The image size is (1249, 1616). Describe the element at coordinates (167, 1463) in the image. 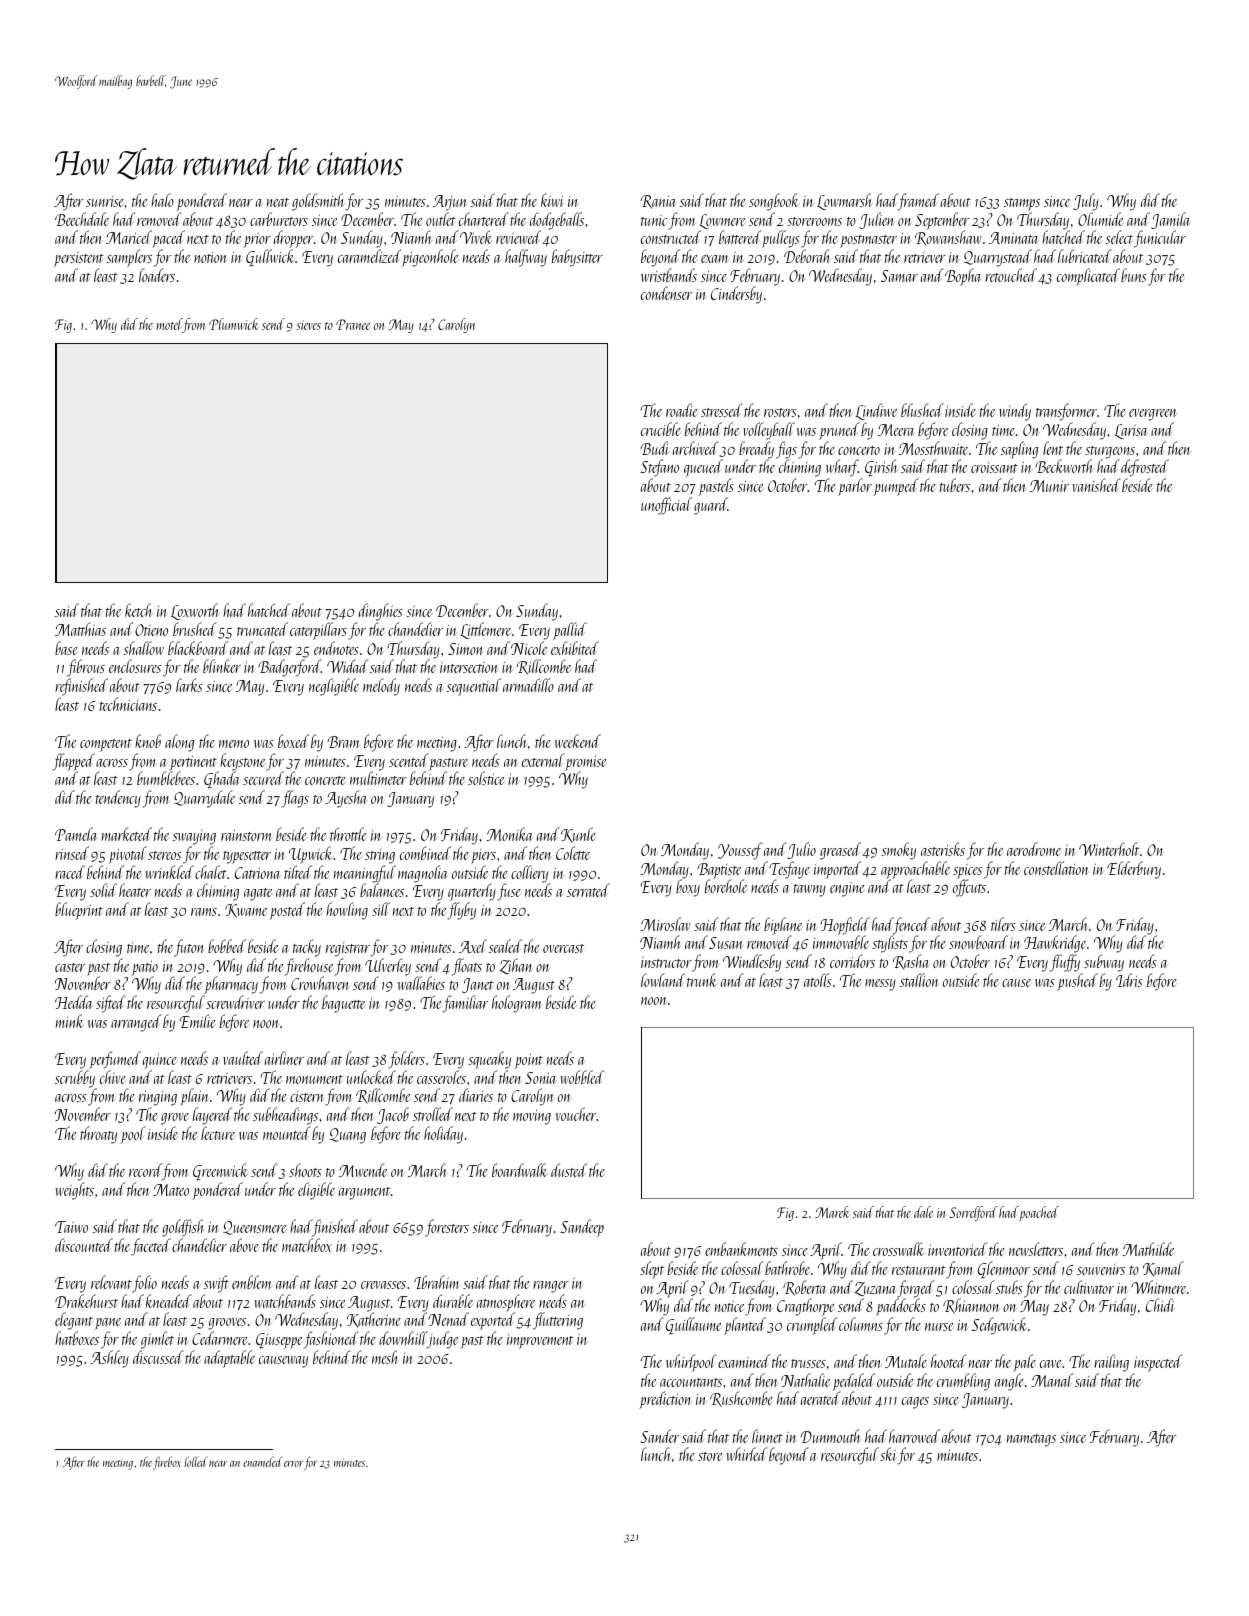

I see `firebox` at that location.
